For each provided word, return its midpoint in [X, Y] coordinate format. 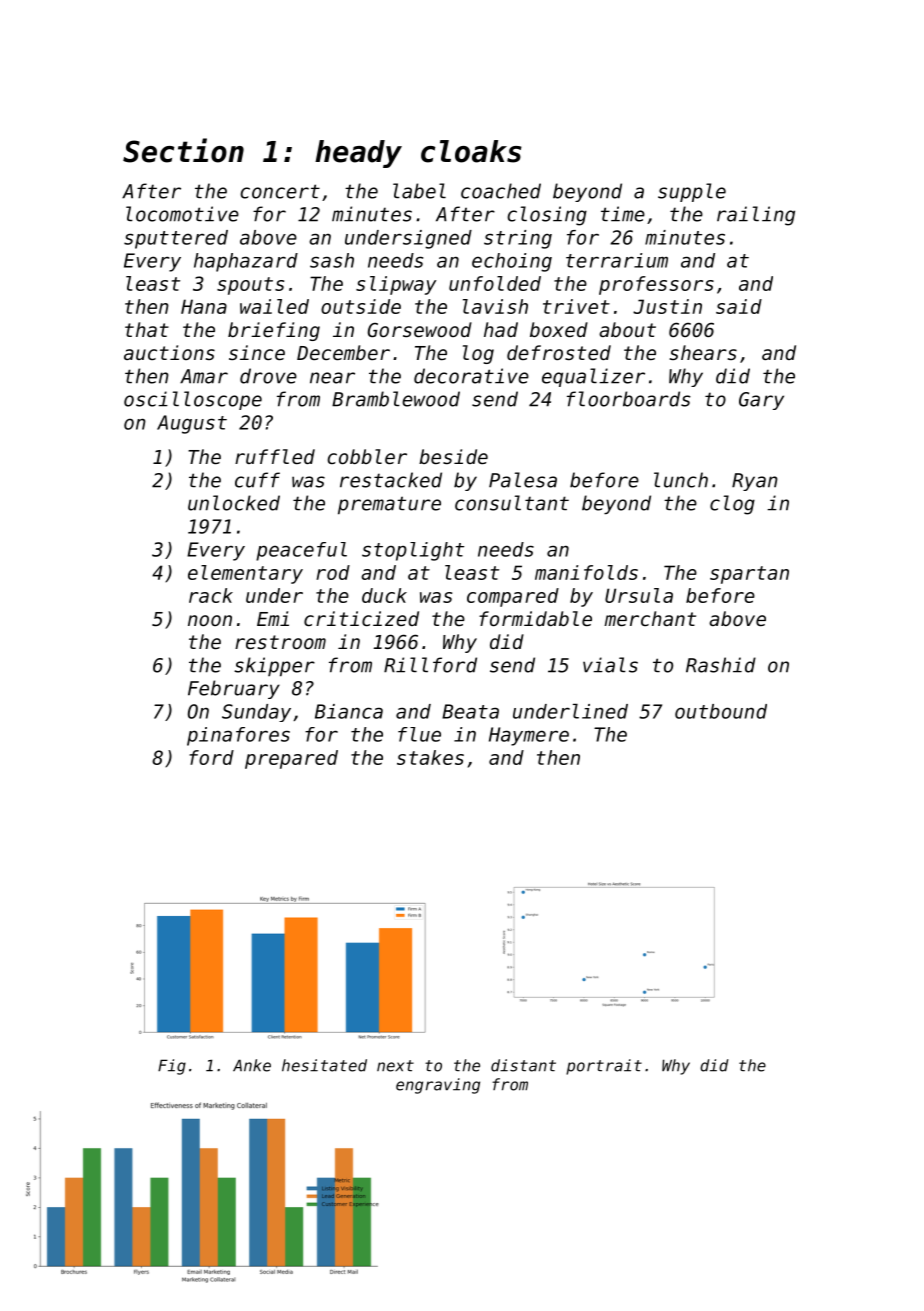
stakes [430, 757]
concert [280, 191]
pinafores [238, 736]
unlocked [234, 503]
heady [358, 154]
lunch [681, 480]
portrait [604, 1067]
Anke [252, 1065]
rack [211, 595]
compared [513, 597]
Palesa [523, 480]
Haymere [529, 736]
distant [523, 1065]
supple [692, 192]
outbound [721, 711]
